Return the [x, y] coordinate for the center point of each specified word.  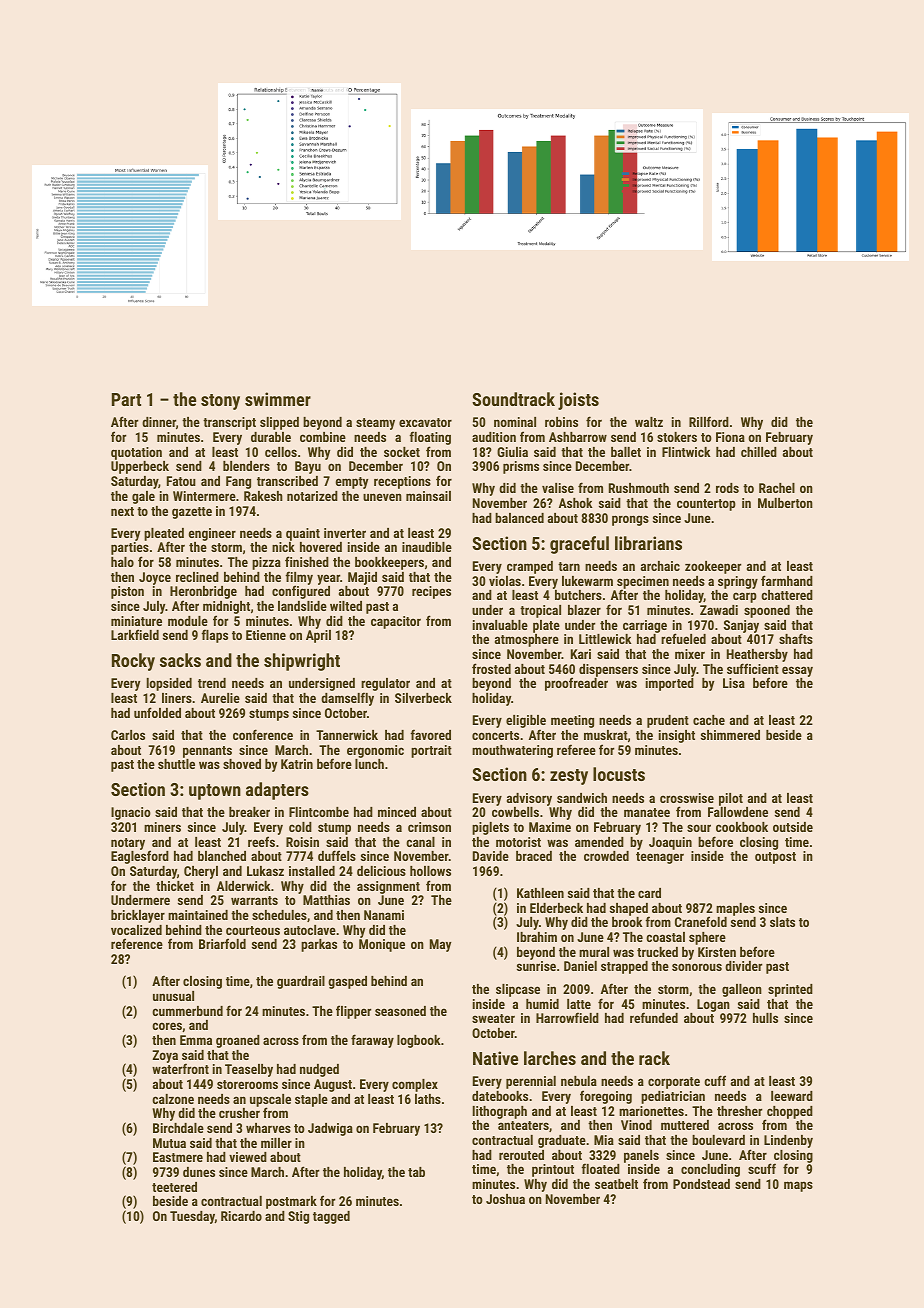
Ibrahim [537, 937]
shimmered [730, 735]
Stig [298, 1217]
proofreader [576, 684]
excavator [425, 422]
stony [220, 402]
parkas [319, 945]
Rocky [133, 662]
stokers [677, 437]
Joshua [505, 1199]
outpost [775, 858]
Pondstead [701, 1184]
